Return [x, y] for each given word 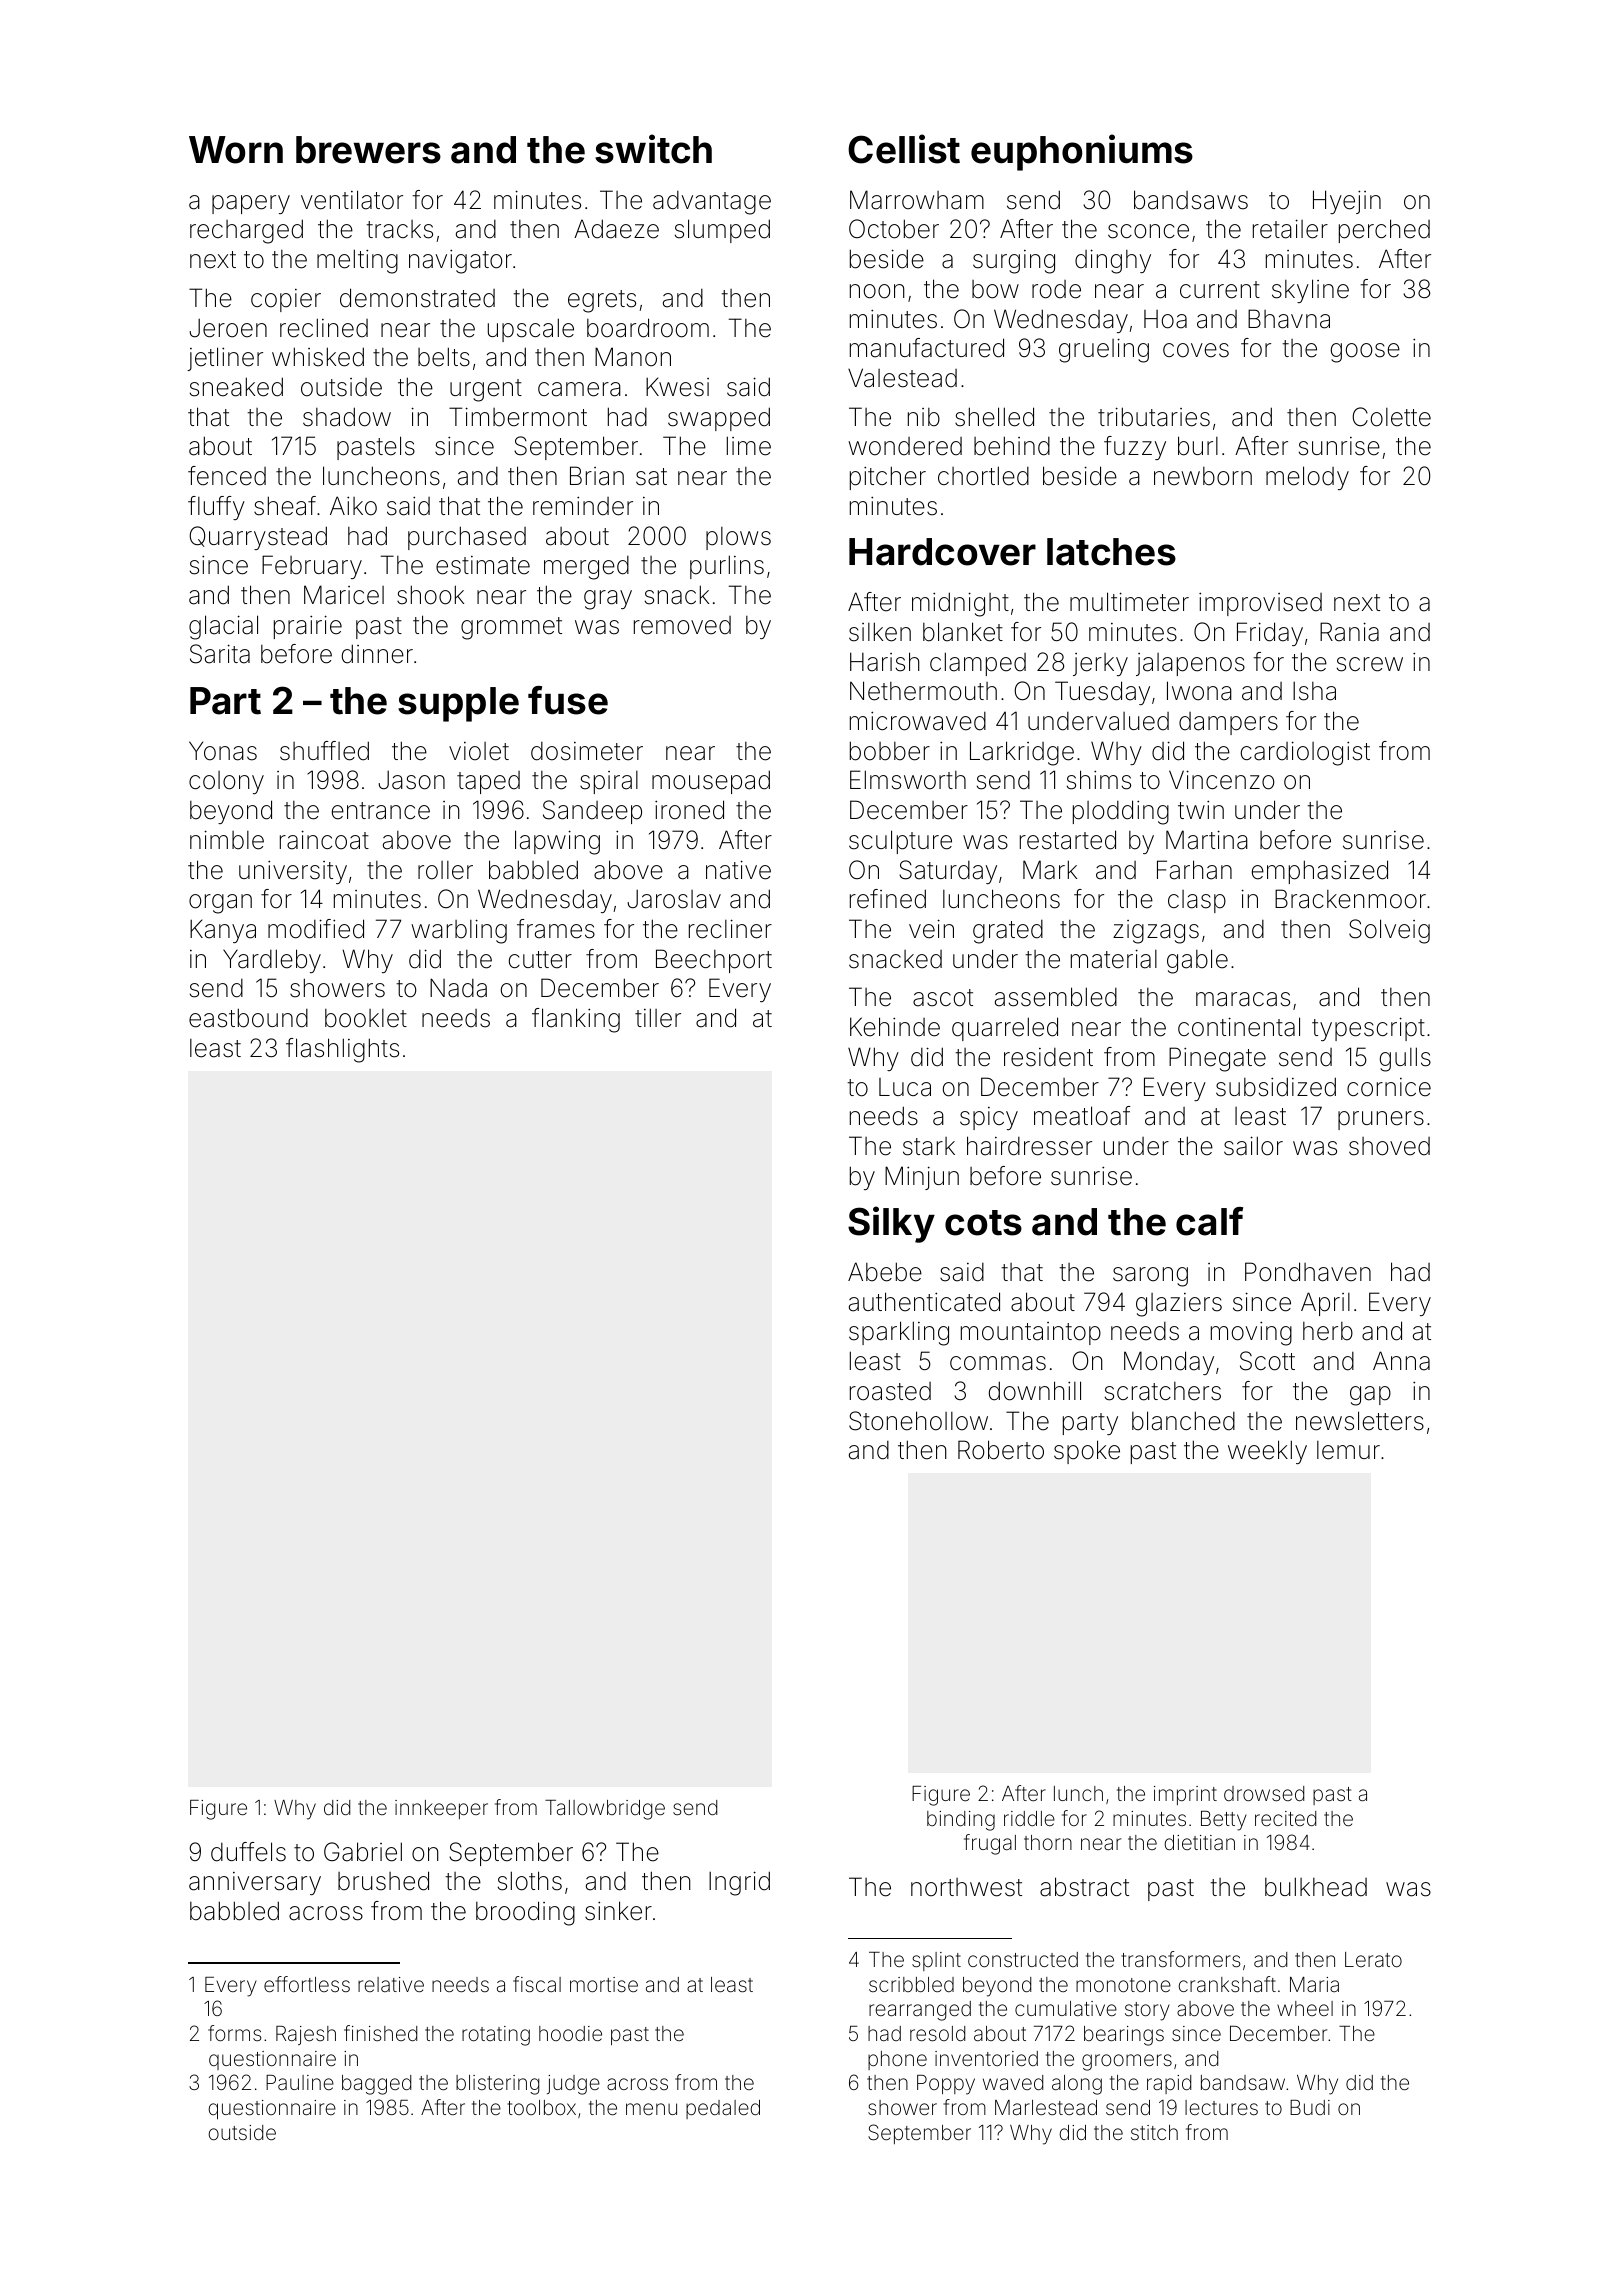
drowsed [1264, 1793]
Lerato [1373, 1959]
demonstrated [417, 298]
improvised [1260, 604]
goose [1365, 353]
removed [682, 625]
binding [961, 1821]
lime [749, 446]
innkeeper [441, 1809]
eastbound [248, 1018]
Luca [905, 1087]
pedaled [723, 2109]
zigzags [1156, 932]
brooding [525, 1913]
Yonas [223, 751]
